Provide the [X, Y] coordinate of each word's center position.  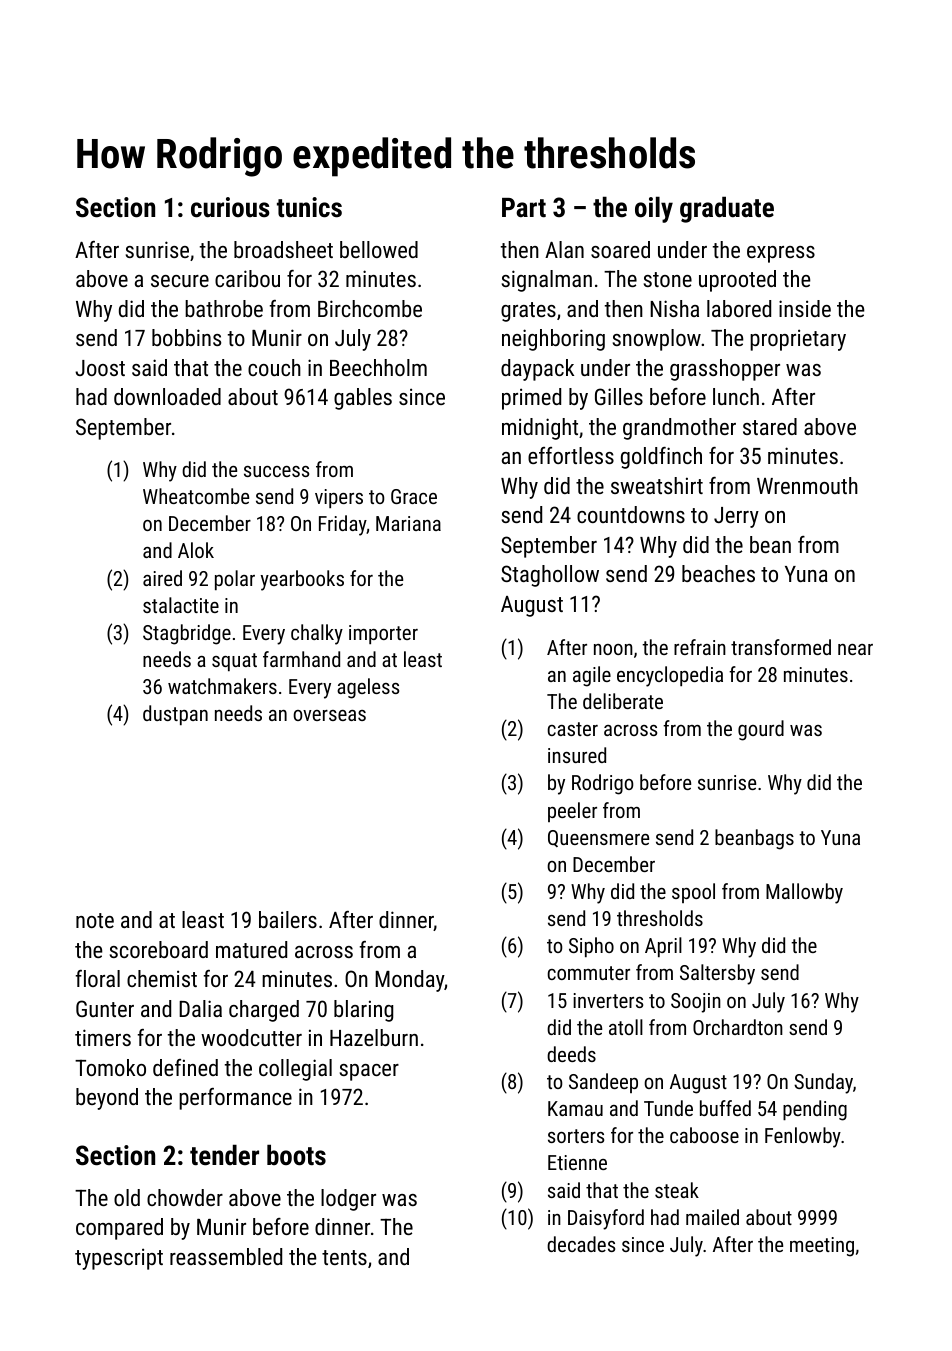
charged [264, 1011]
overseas [329, 715]
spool [693, 893]
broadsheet [283, 249]
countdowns [631, 514]
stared [770, 426]
